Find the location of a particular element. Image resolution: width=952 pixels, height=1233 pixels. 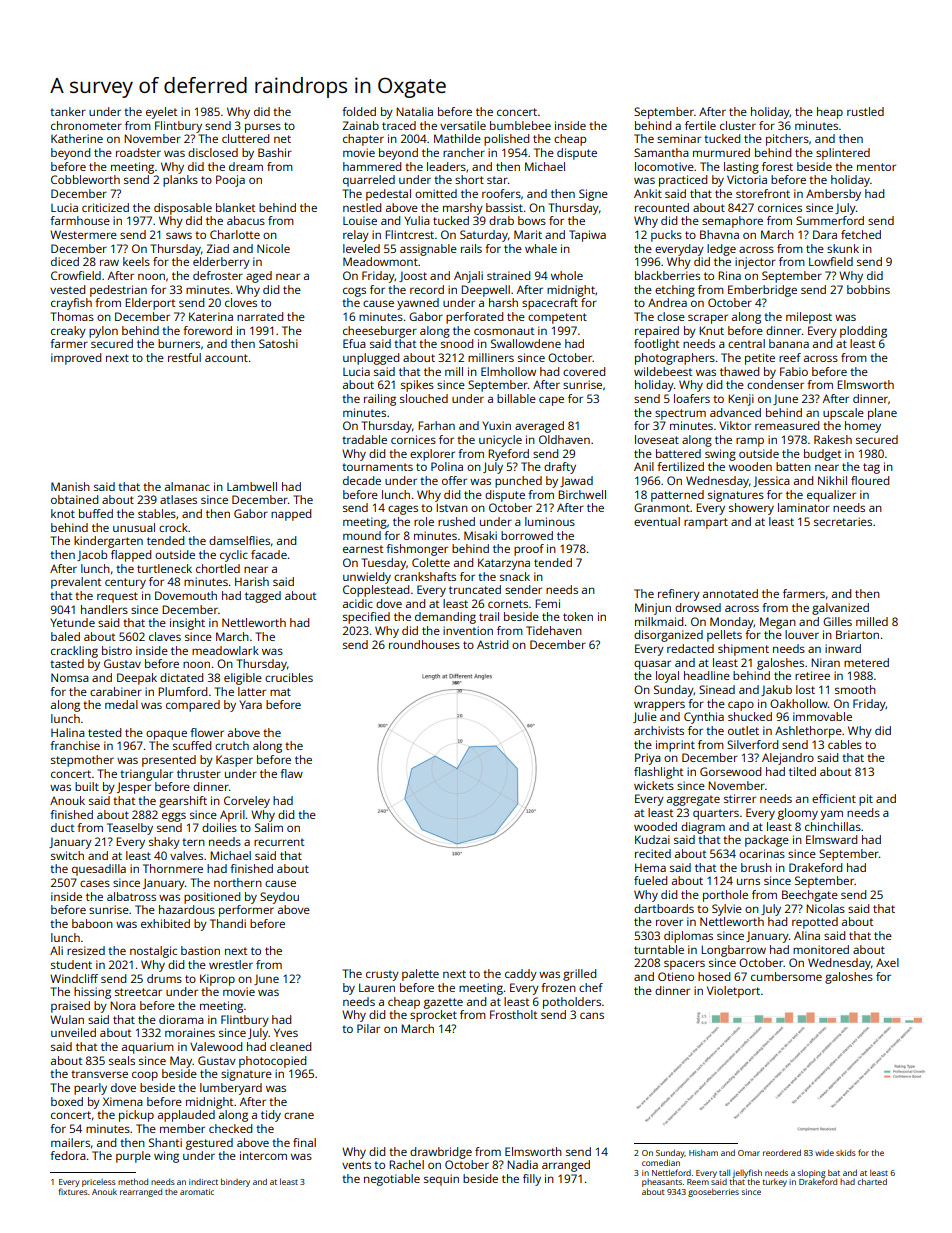

milepost is located at coordinates (809, 318).
